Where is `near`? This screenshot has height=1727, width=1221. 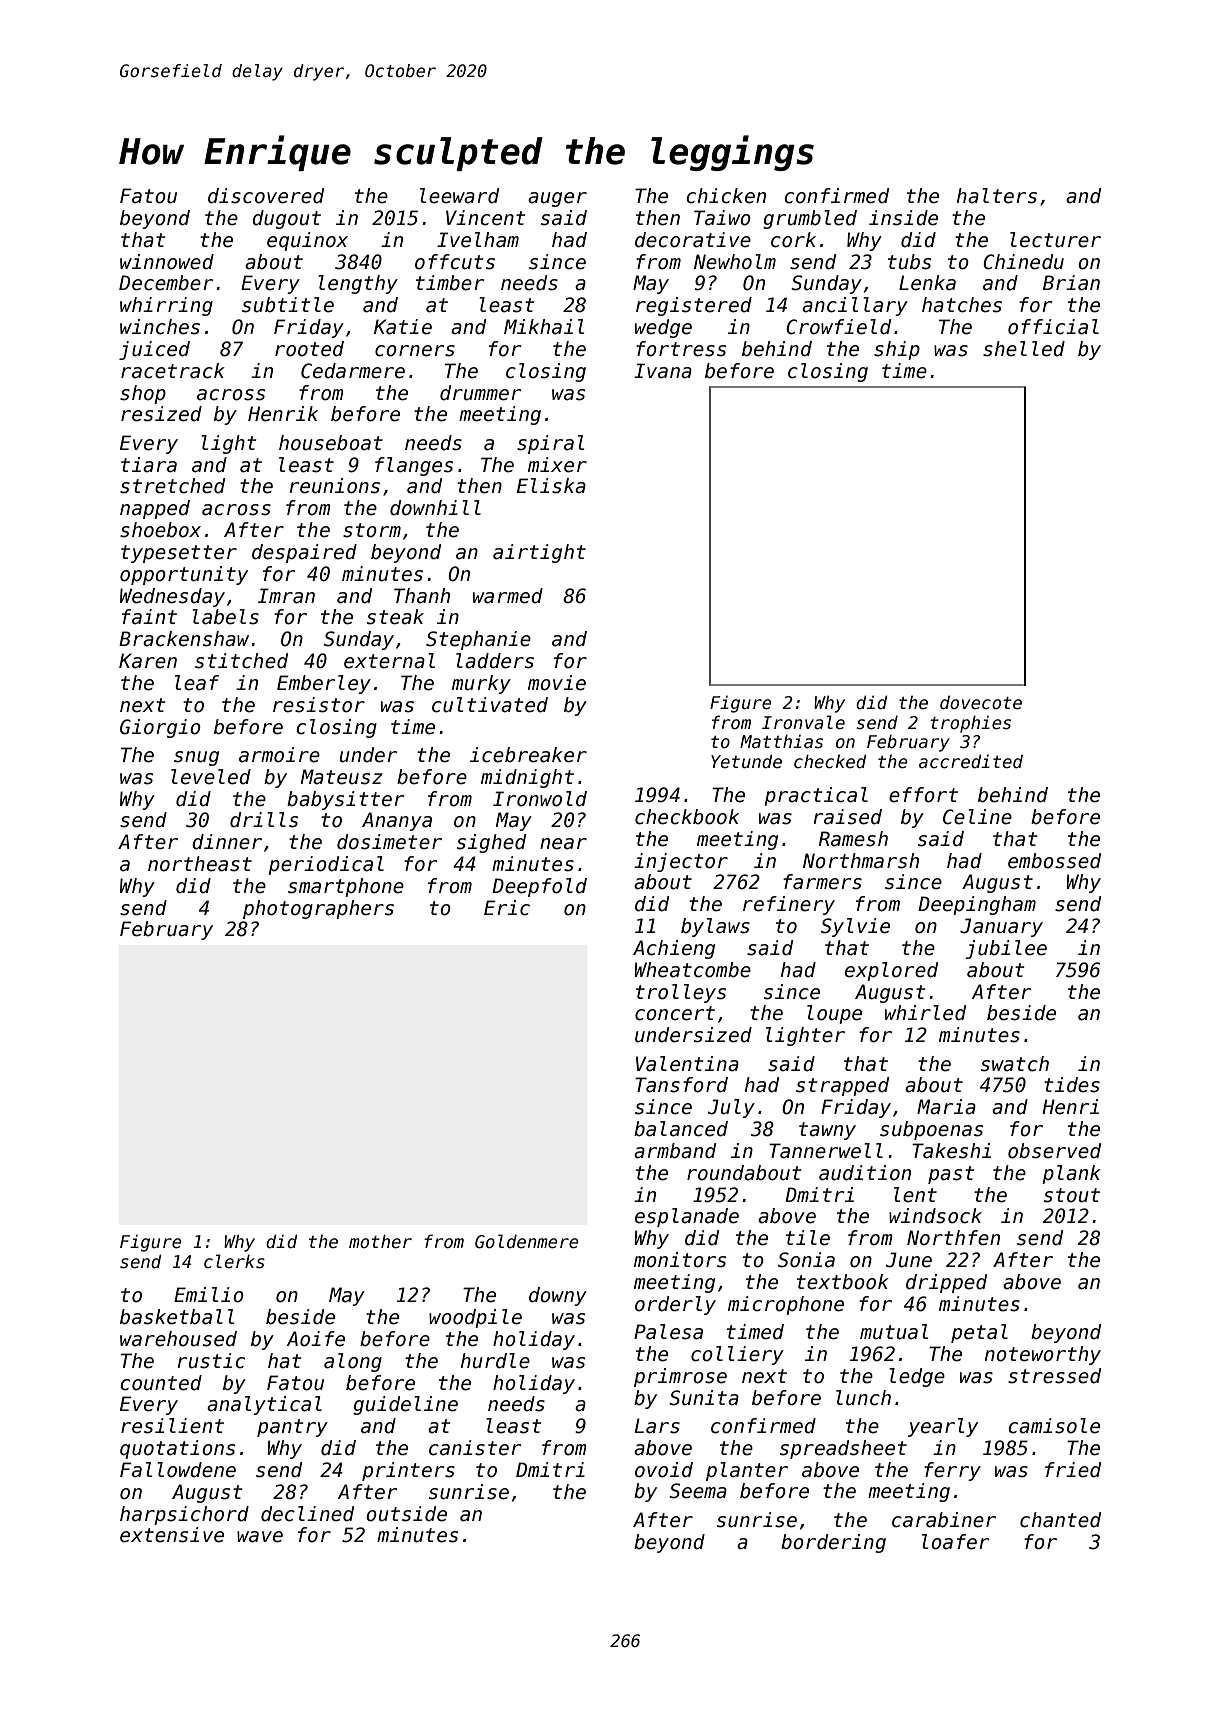
near is located at coordinates (563, 844).
